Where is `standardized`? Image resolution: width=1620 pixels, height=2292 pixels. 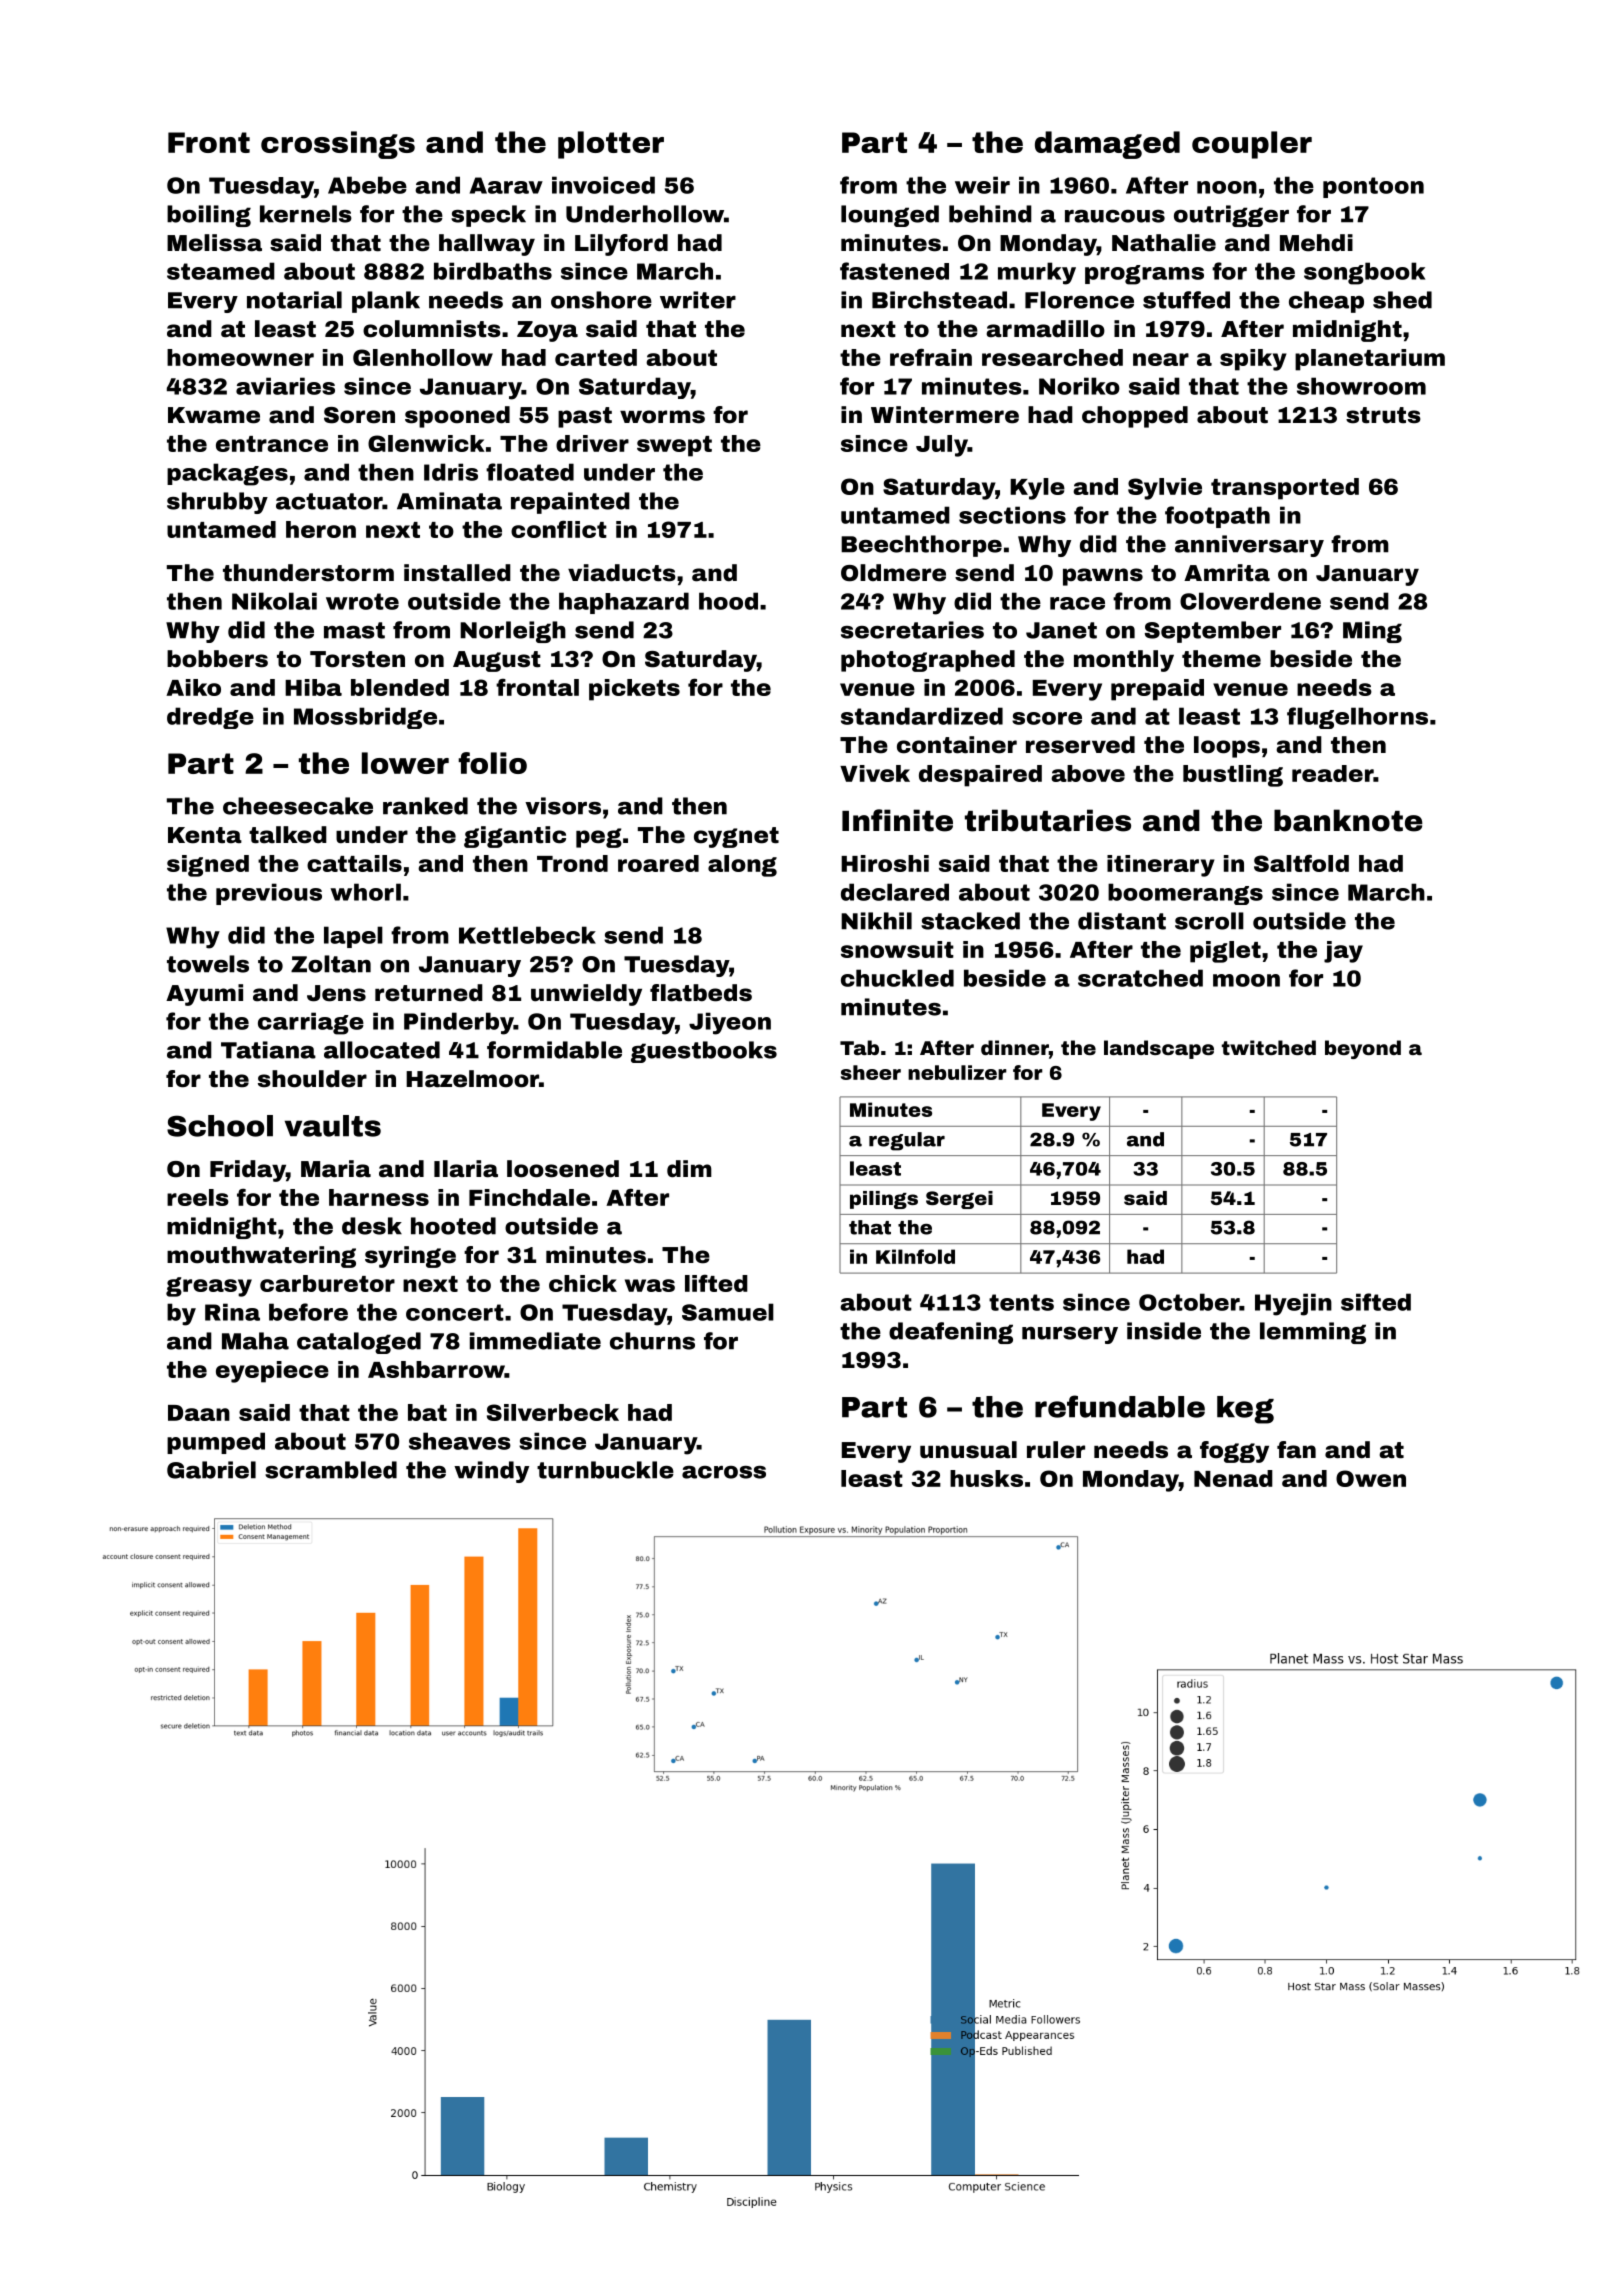
standardized is located at coordinates (922, 716).
